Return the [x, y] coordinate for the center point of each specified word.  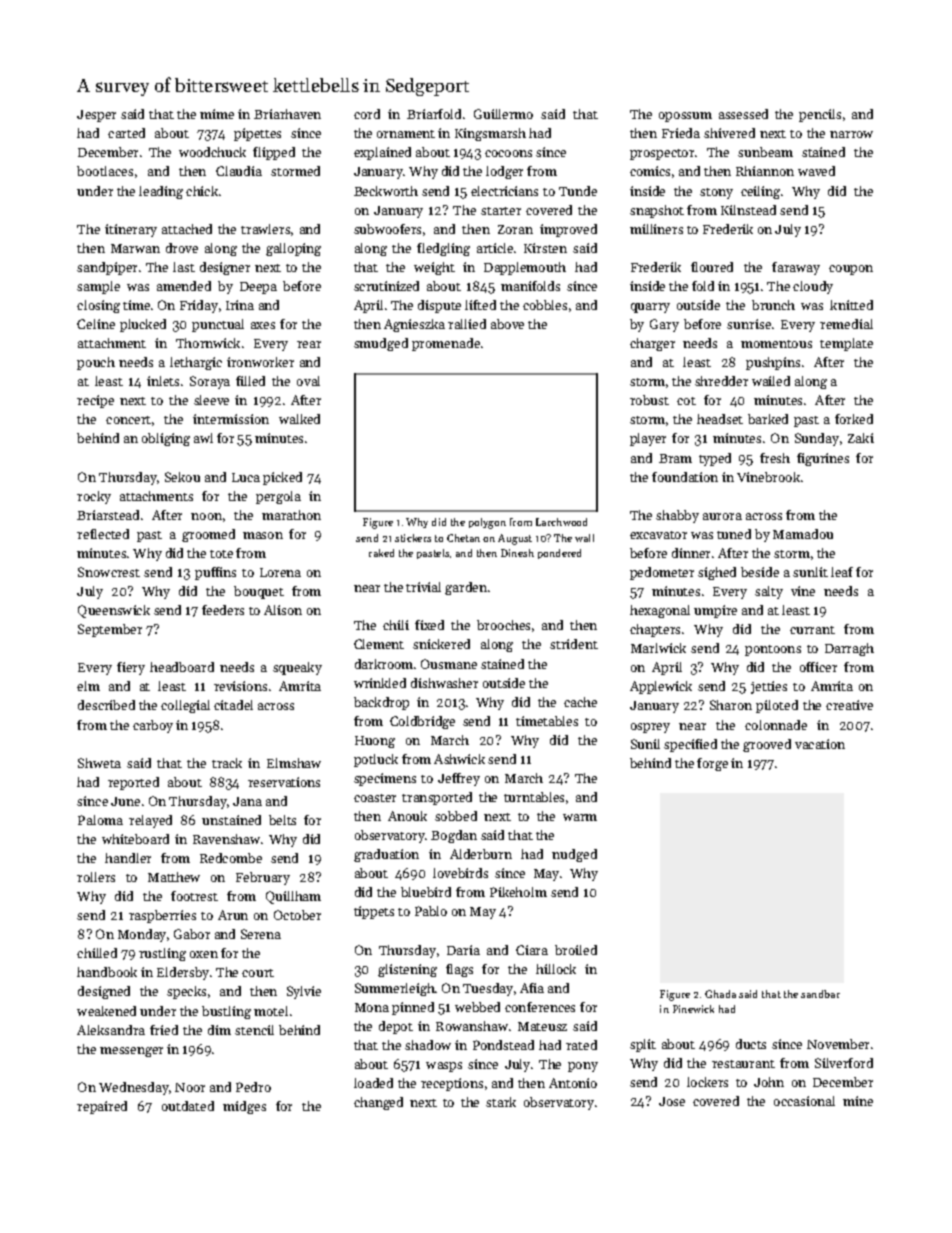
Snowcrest [109, 572]
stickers [413, 538]
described [106, 705]
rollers [96, 877]
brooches [503, 625]
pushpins [773, 363]
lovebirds [460, 873]
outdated [188, 1106]
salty [769, 592]
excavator [658, 535]
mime [217, 114]
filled [250, 381]
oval [308, 381]
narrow [851, 134]
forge [712, 764]
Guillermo [503, 114]
